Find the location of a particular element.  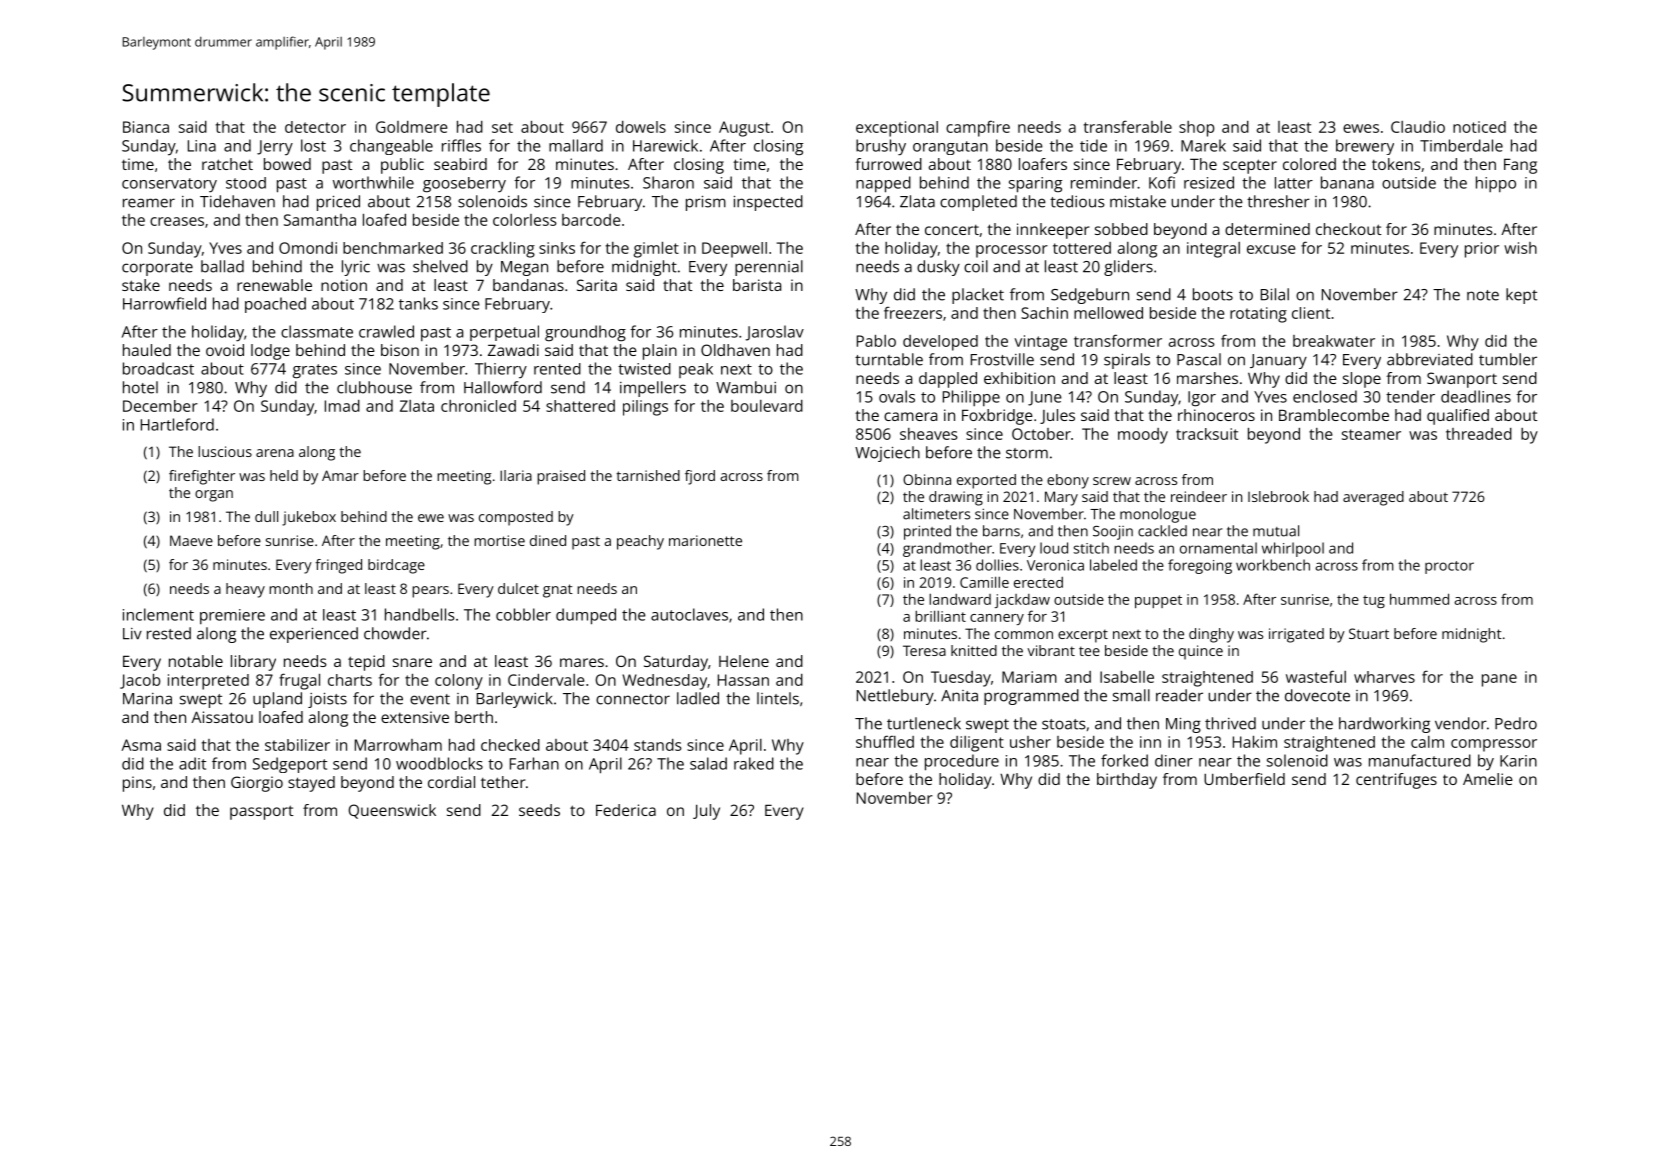

experienced is located at coordinates (314, 635).
